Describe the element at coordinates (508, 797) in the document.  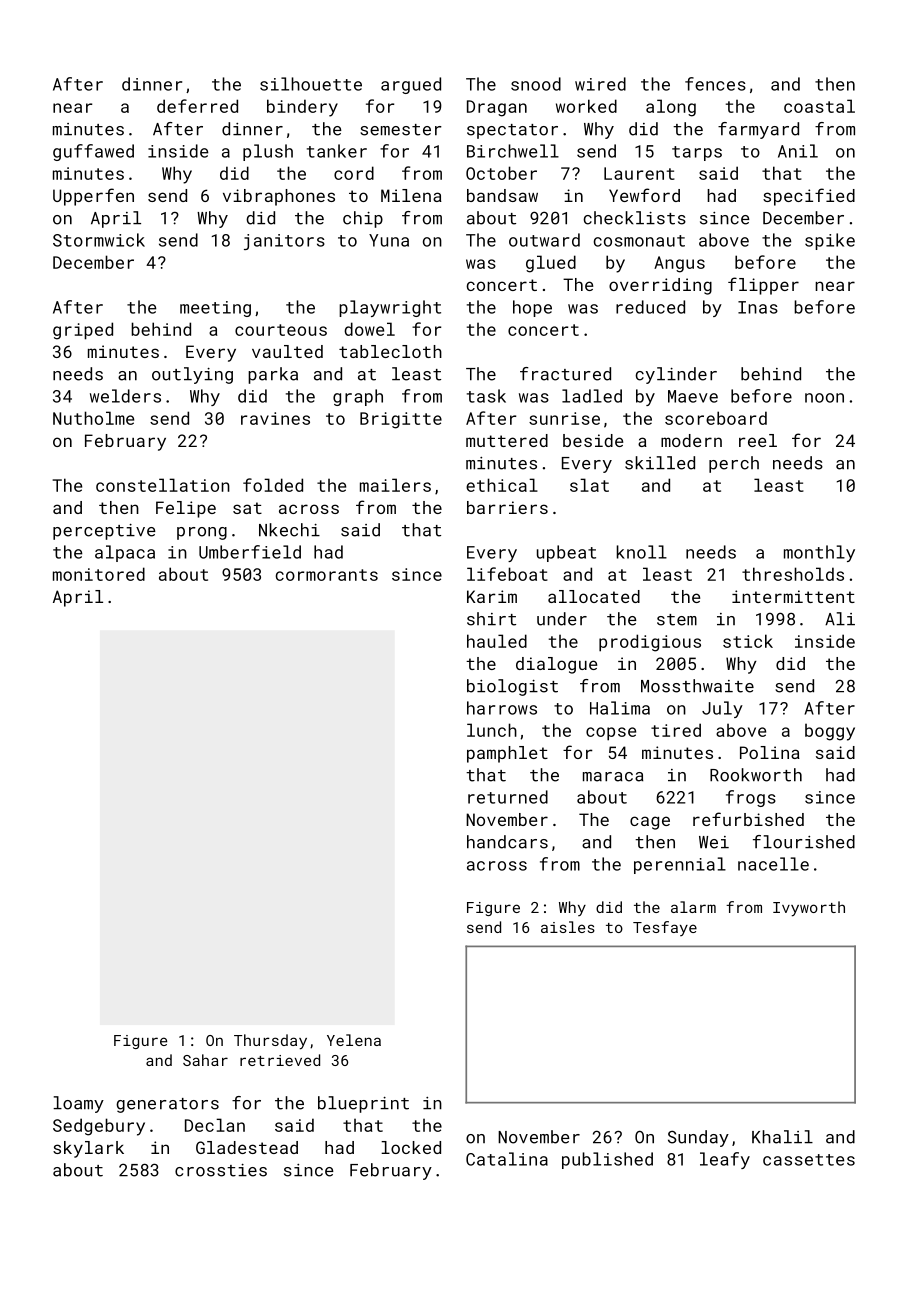
I see `returned` at that location.
